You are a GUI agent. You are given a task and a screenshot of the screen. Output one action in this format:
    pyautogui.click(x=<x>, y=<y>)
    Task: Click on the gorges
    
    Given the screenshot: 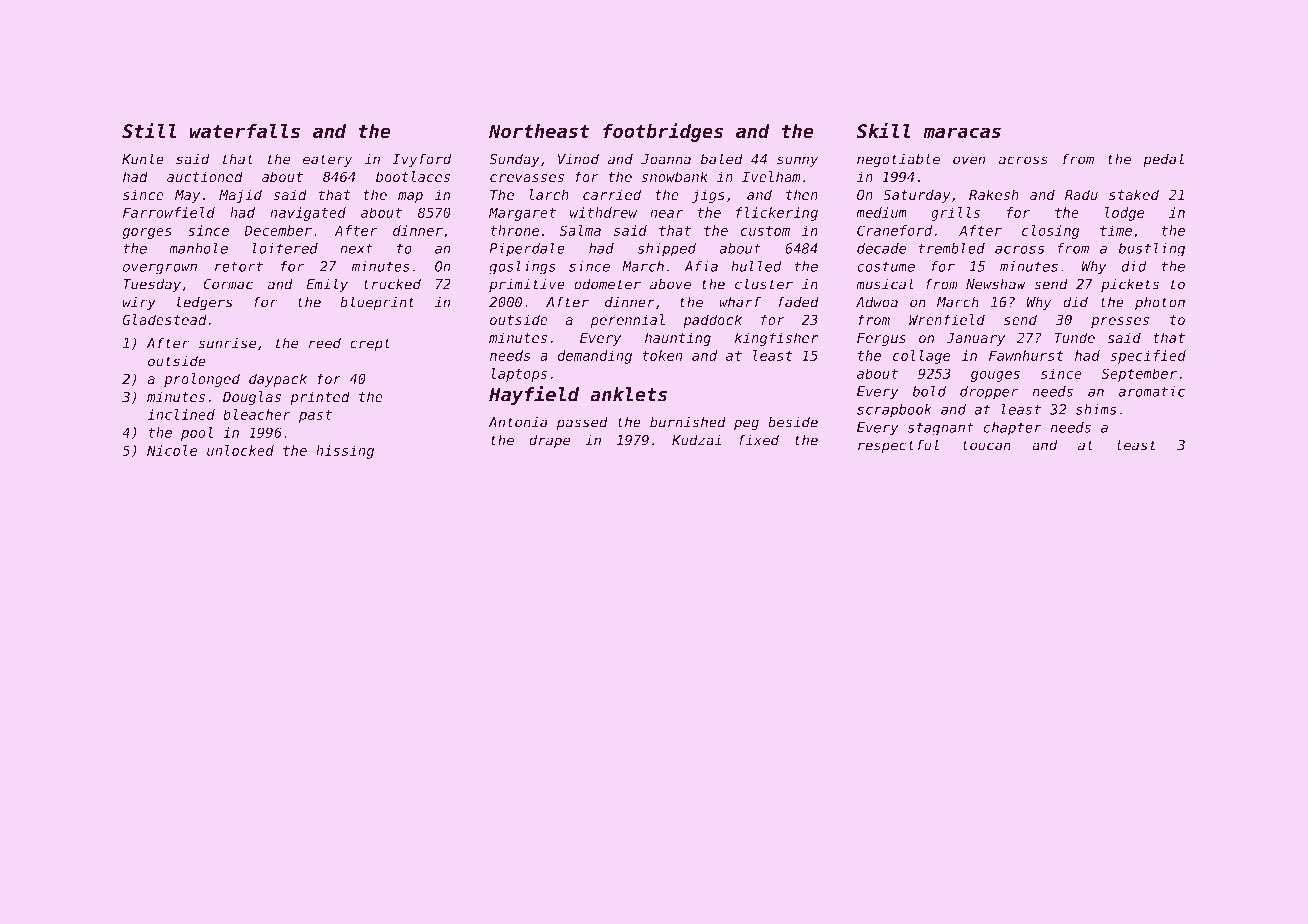 What is the action you would take?
    pyautogui.click(x=147, y=233)
